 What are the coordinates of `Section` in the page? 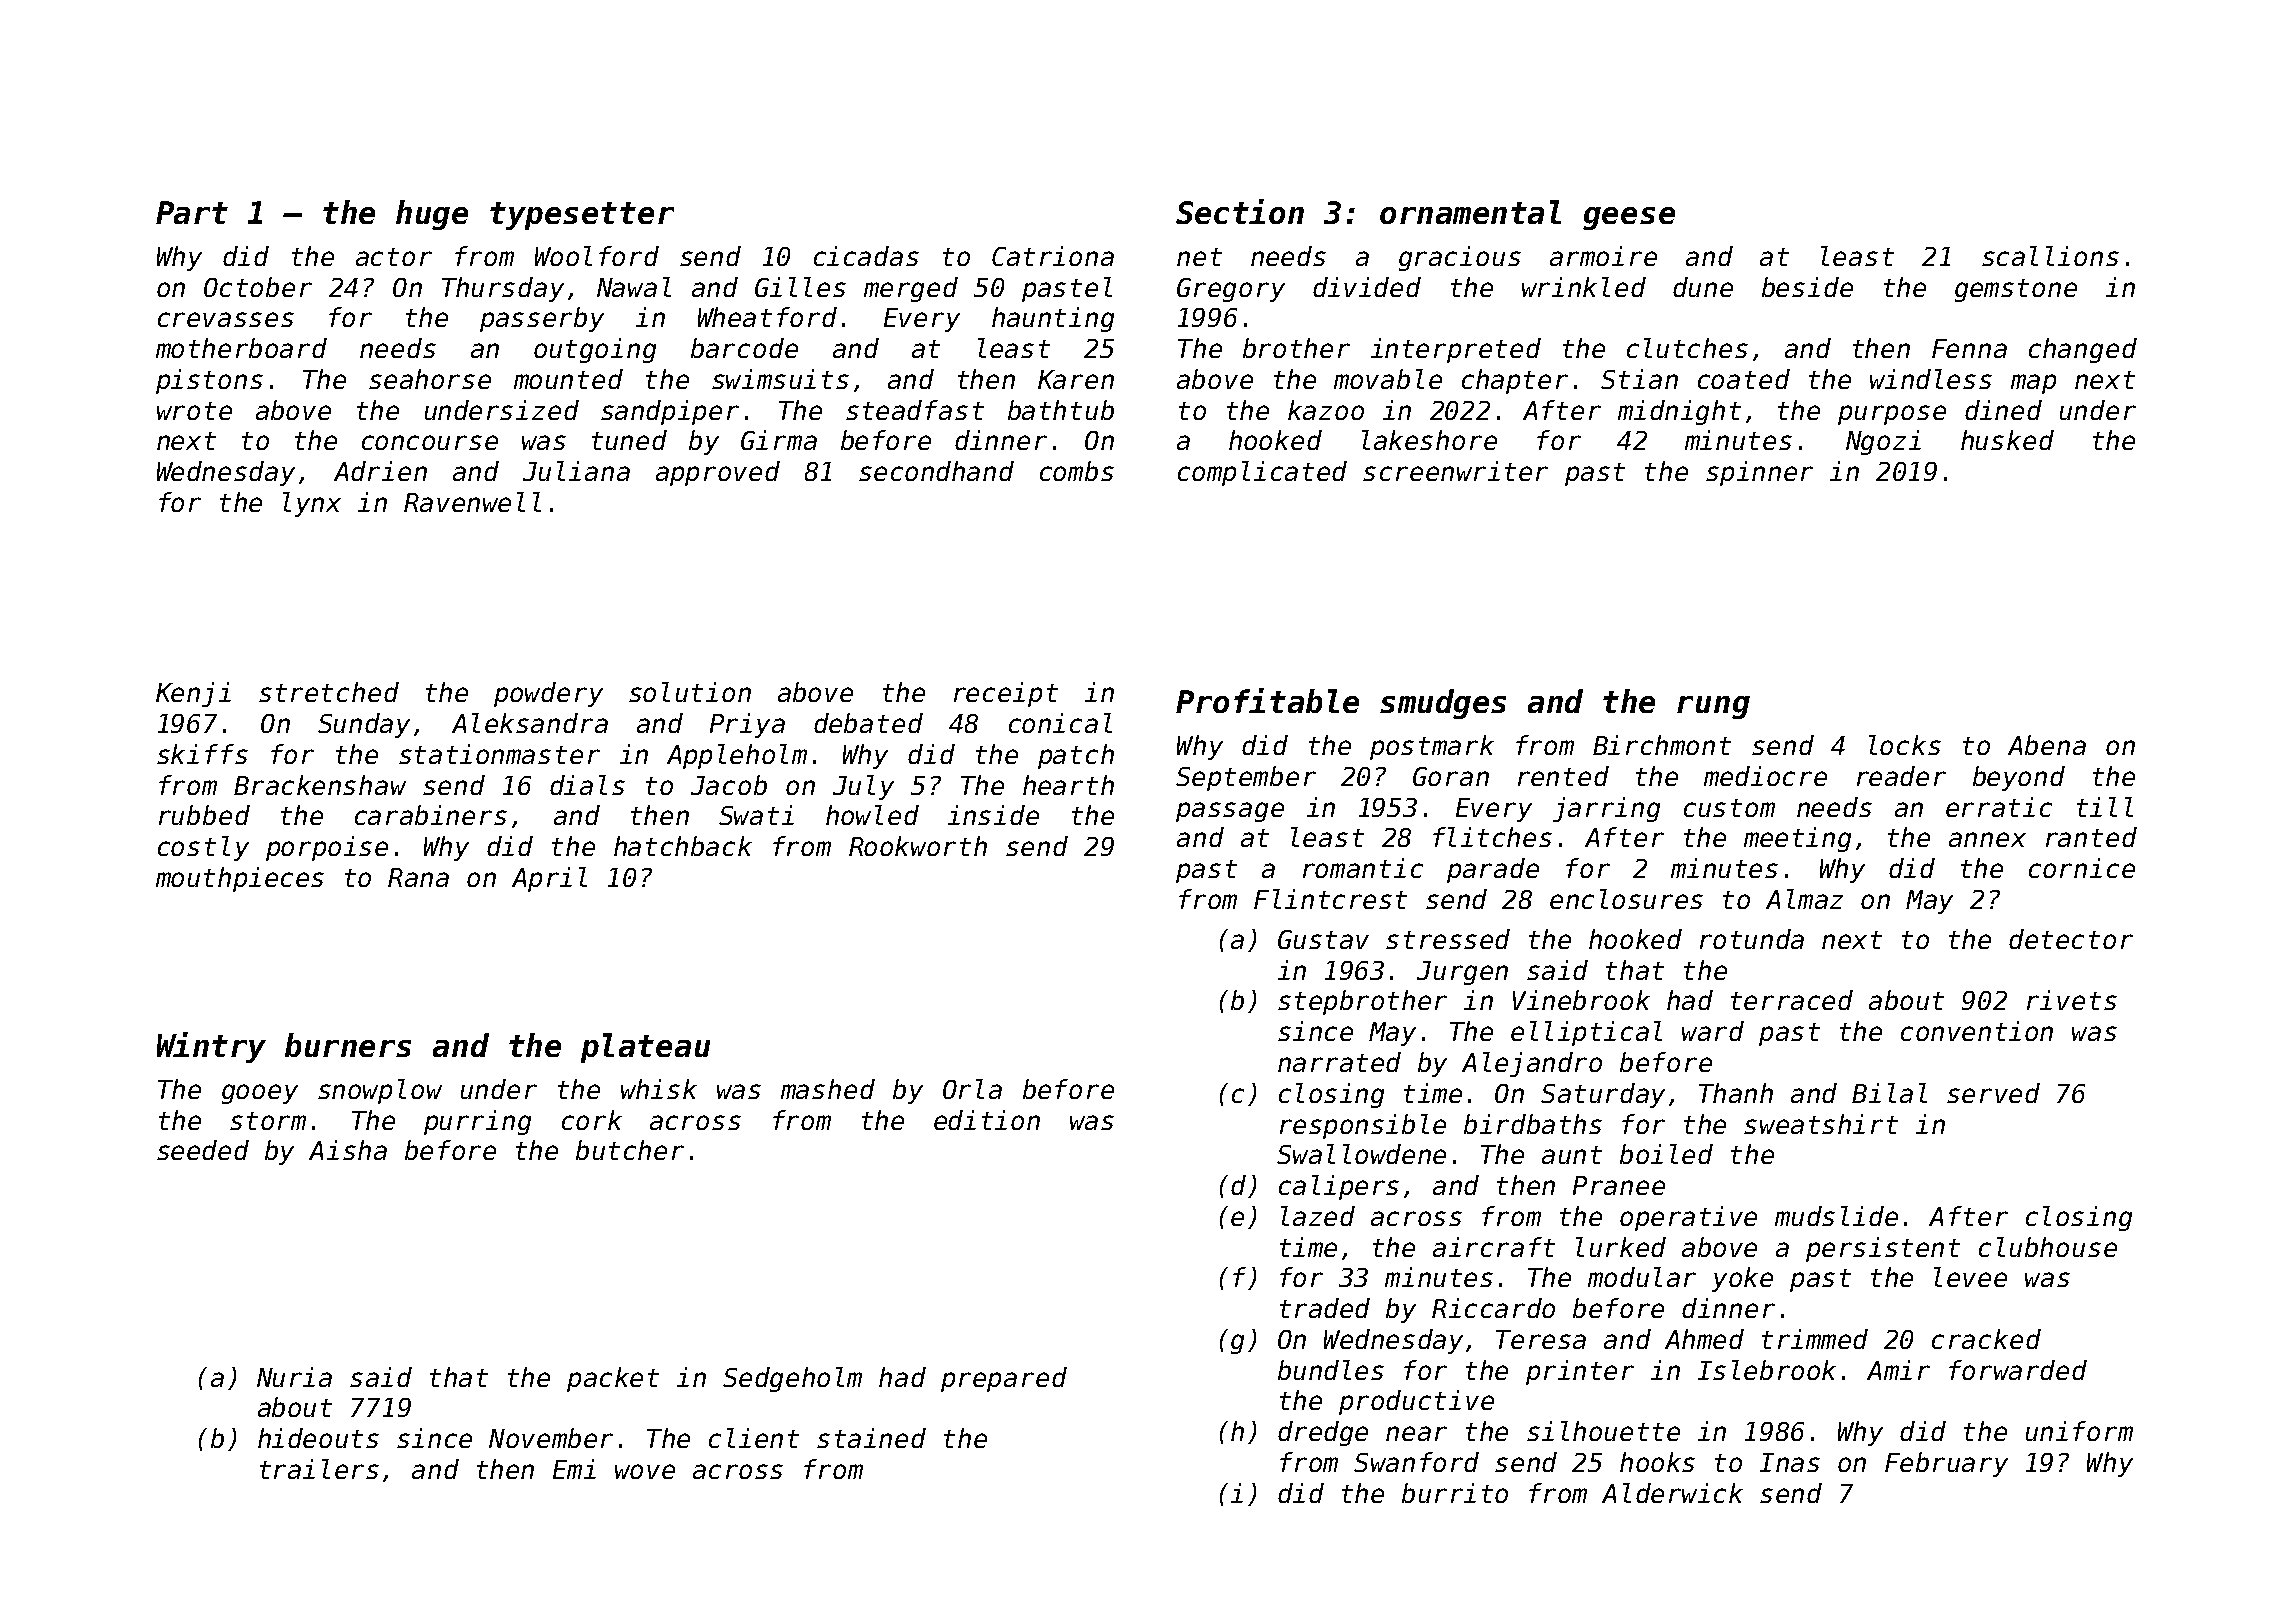 It's located at (1240, 211).
